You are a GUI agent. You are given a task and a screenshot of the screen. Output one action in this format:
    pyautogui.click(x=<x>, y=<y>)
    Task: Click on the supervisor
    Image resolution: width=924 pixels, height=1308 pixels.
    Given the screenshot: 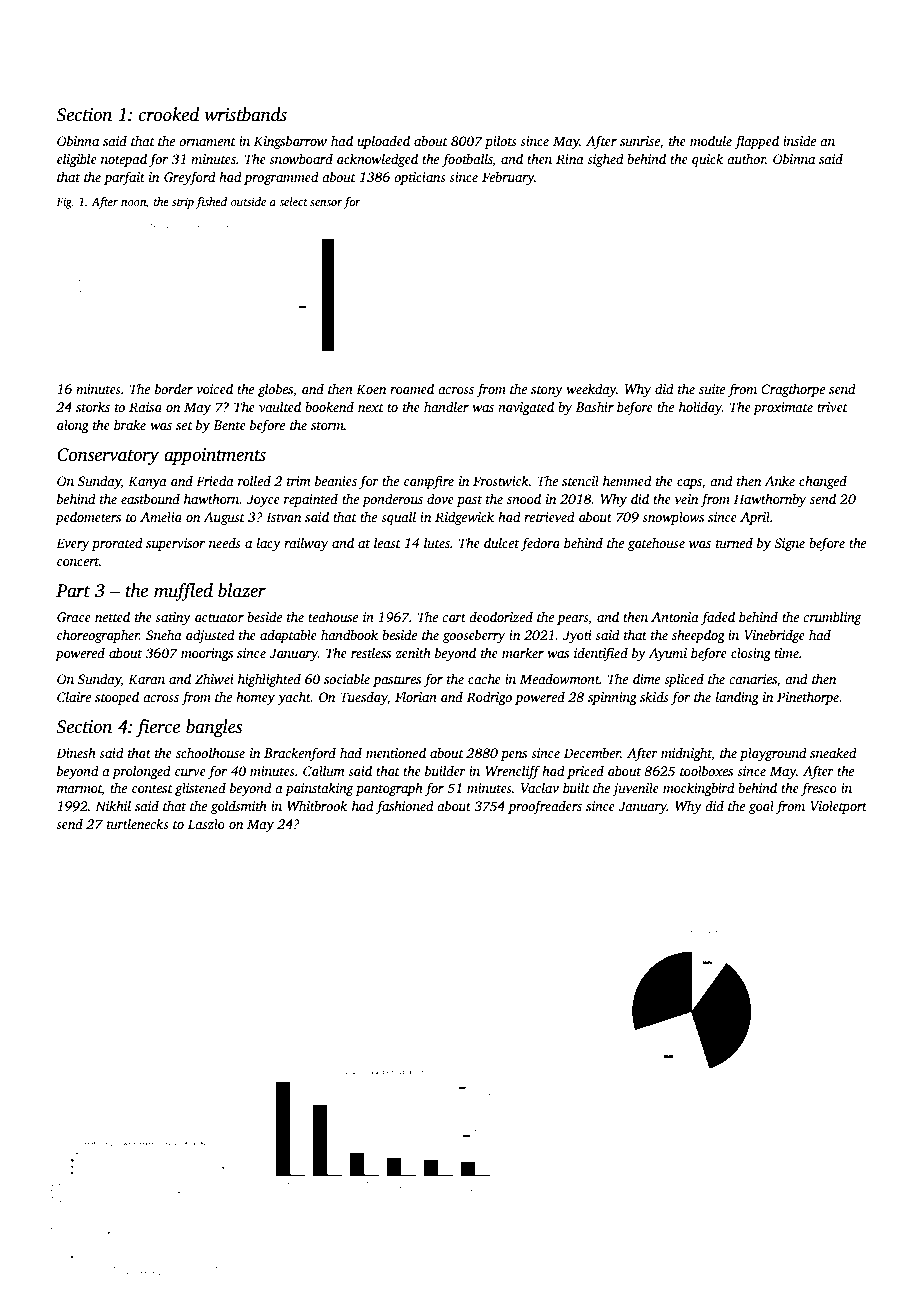 What is the action you would take?
    pyautogui.click(x=175, y=544)
